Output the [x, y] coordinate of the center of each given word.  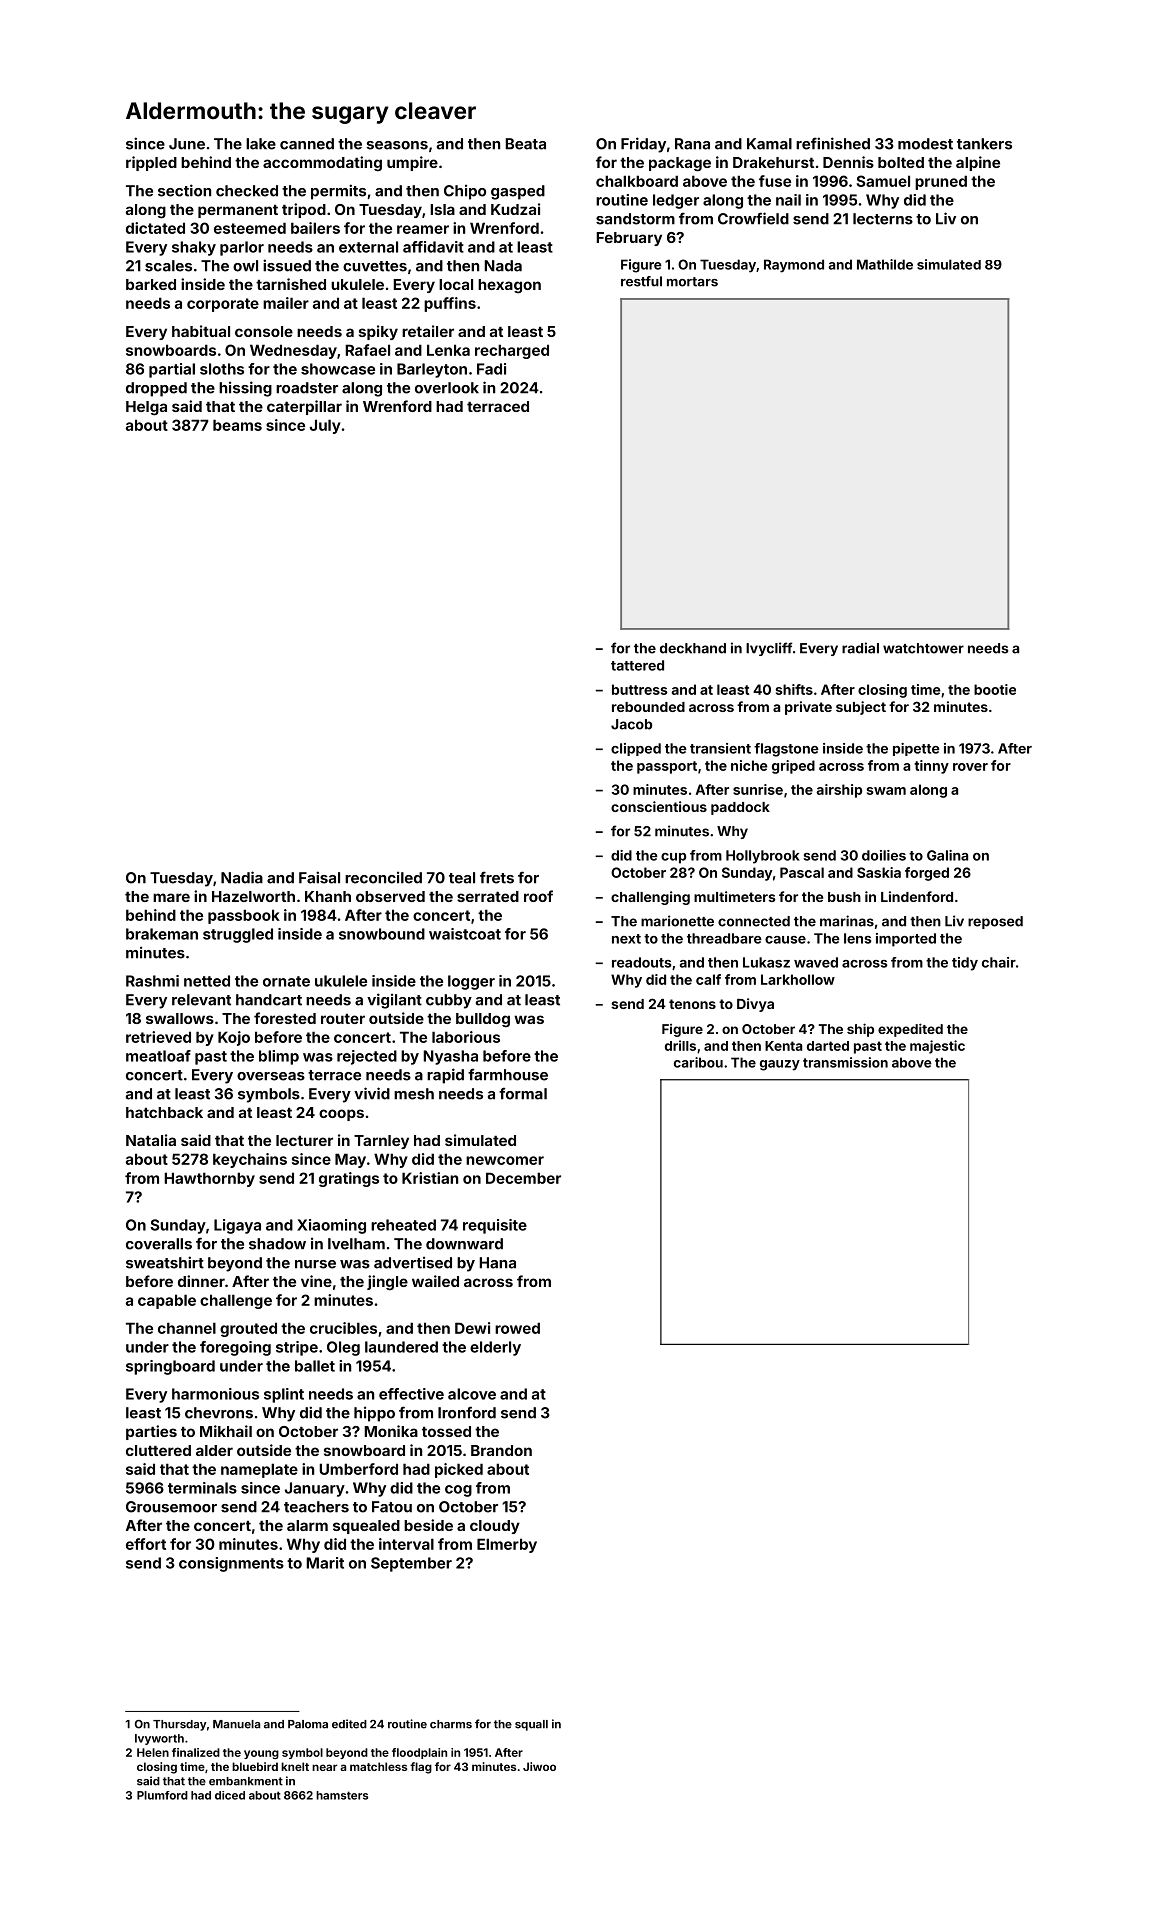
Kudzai [515, 209]
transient [720, 748]
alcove [472, 1394]
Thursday [180, 1725]
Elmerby [507, 1545]
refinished [833, 143]
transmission [845, 1062]
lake [261, 144]
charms [451, 1724]
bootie [995, 689]
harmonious [215, 1394]
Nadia [242, 877]
